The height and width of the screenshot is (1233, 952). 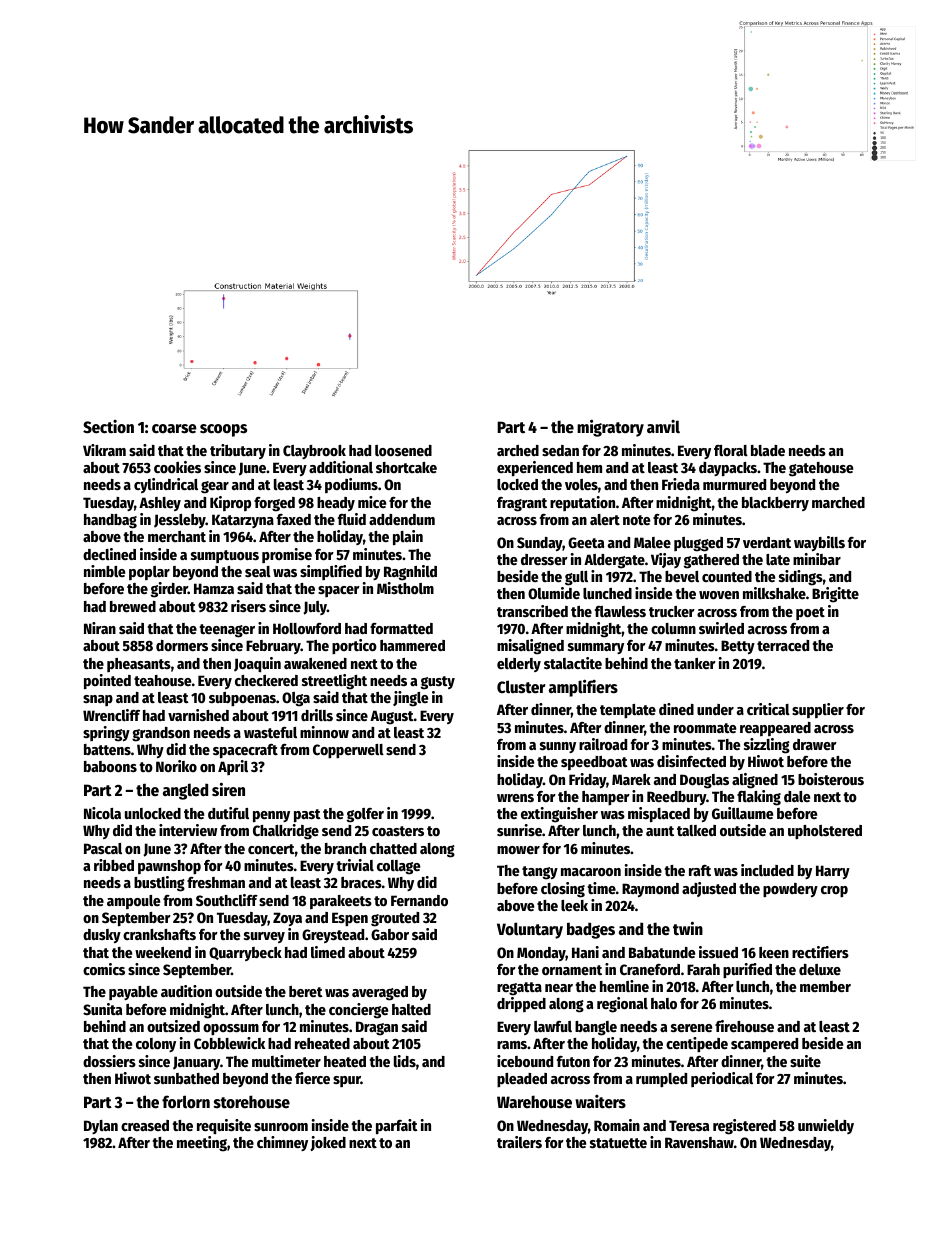 I want to click on fluid, so click(x=352, y=519).
